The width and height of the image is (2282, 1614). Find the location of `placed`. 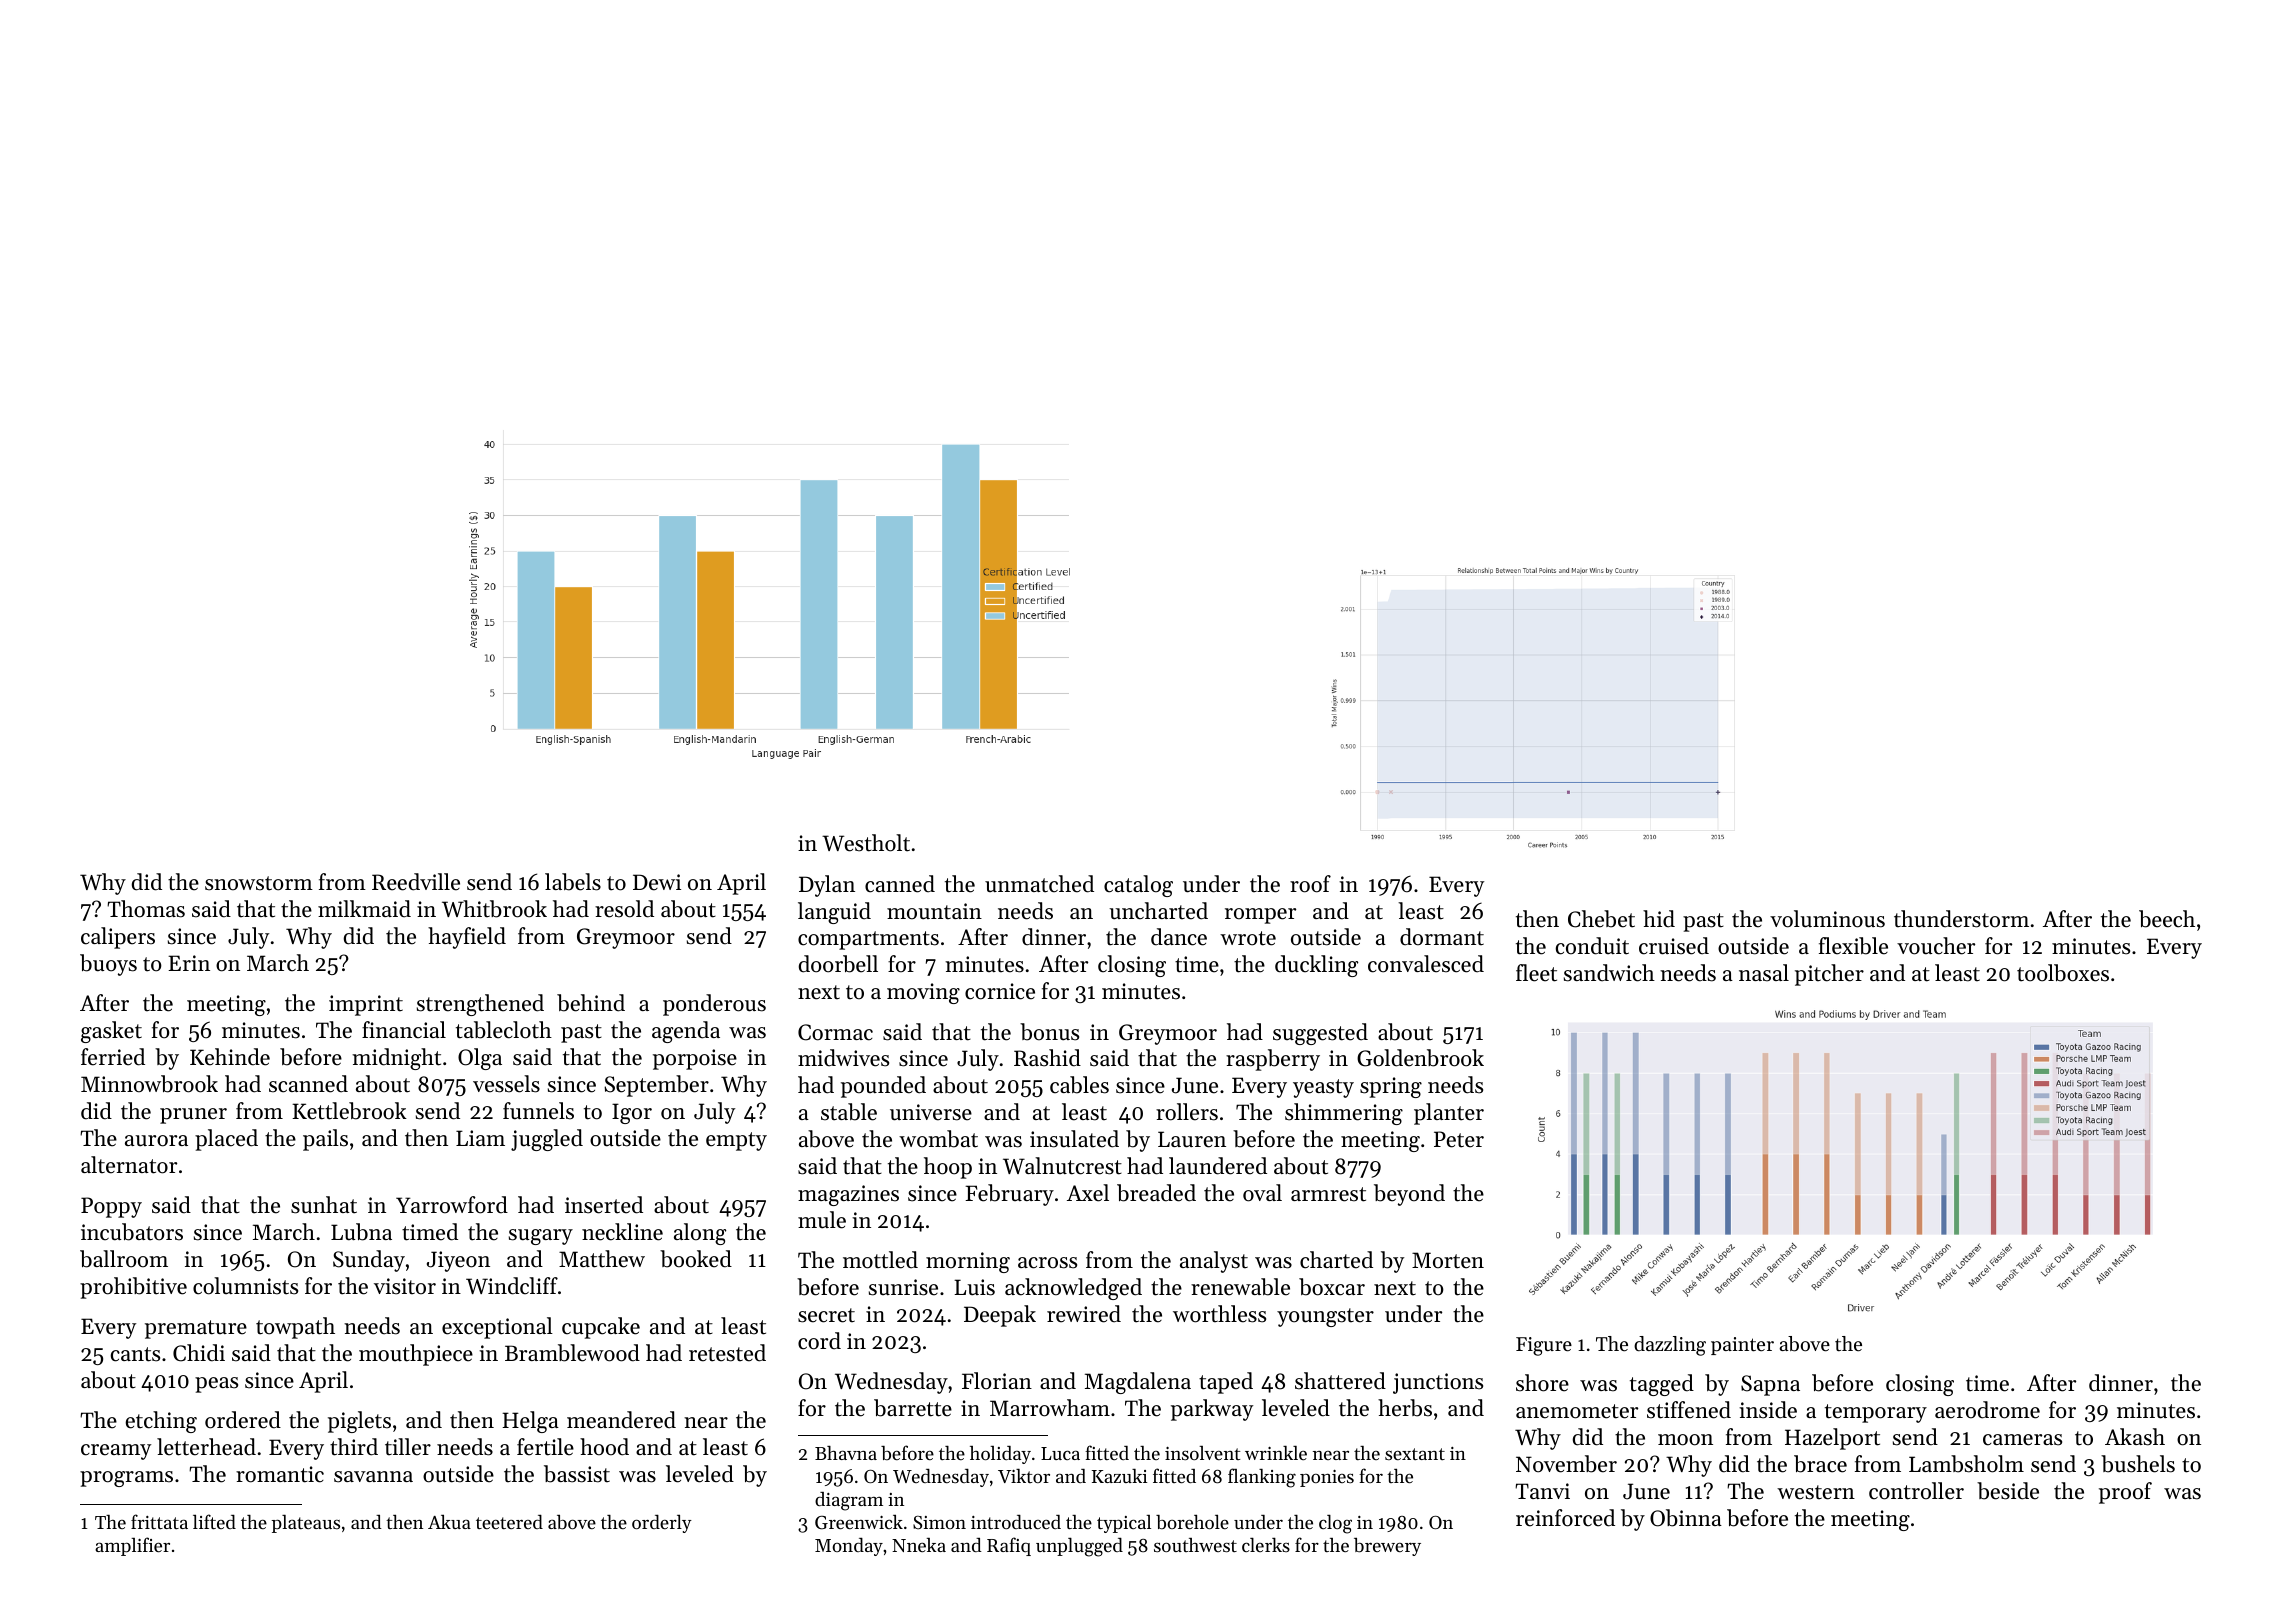

placed is located at coordinates (226, 1140).
